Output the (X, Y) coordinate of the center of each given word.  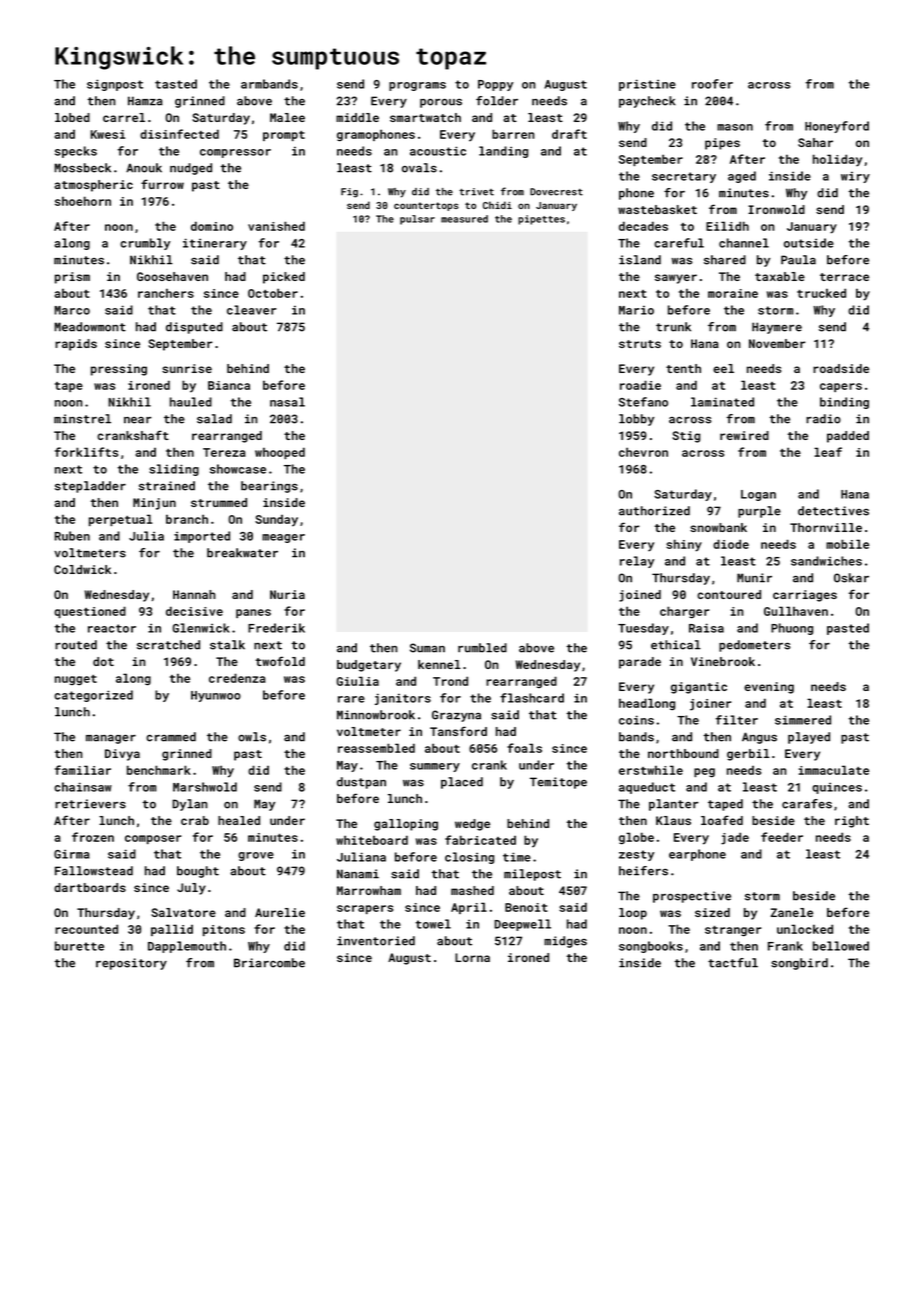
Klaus (673, 820)
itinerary (215, 244)
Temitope (558, 783)
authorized (654, 511)
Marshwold (205, 787)
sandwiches (826, 561)
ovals (419, 168)
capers (841, 387)
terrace (844, 277)
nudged (191, 169)
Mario (636, 310)
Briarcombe (269, 963)
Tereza (224, 452)
